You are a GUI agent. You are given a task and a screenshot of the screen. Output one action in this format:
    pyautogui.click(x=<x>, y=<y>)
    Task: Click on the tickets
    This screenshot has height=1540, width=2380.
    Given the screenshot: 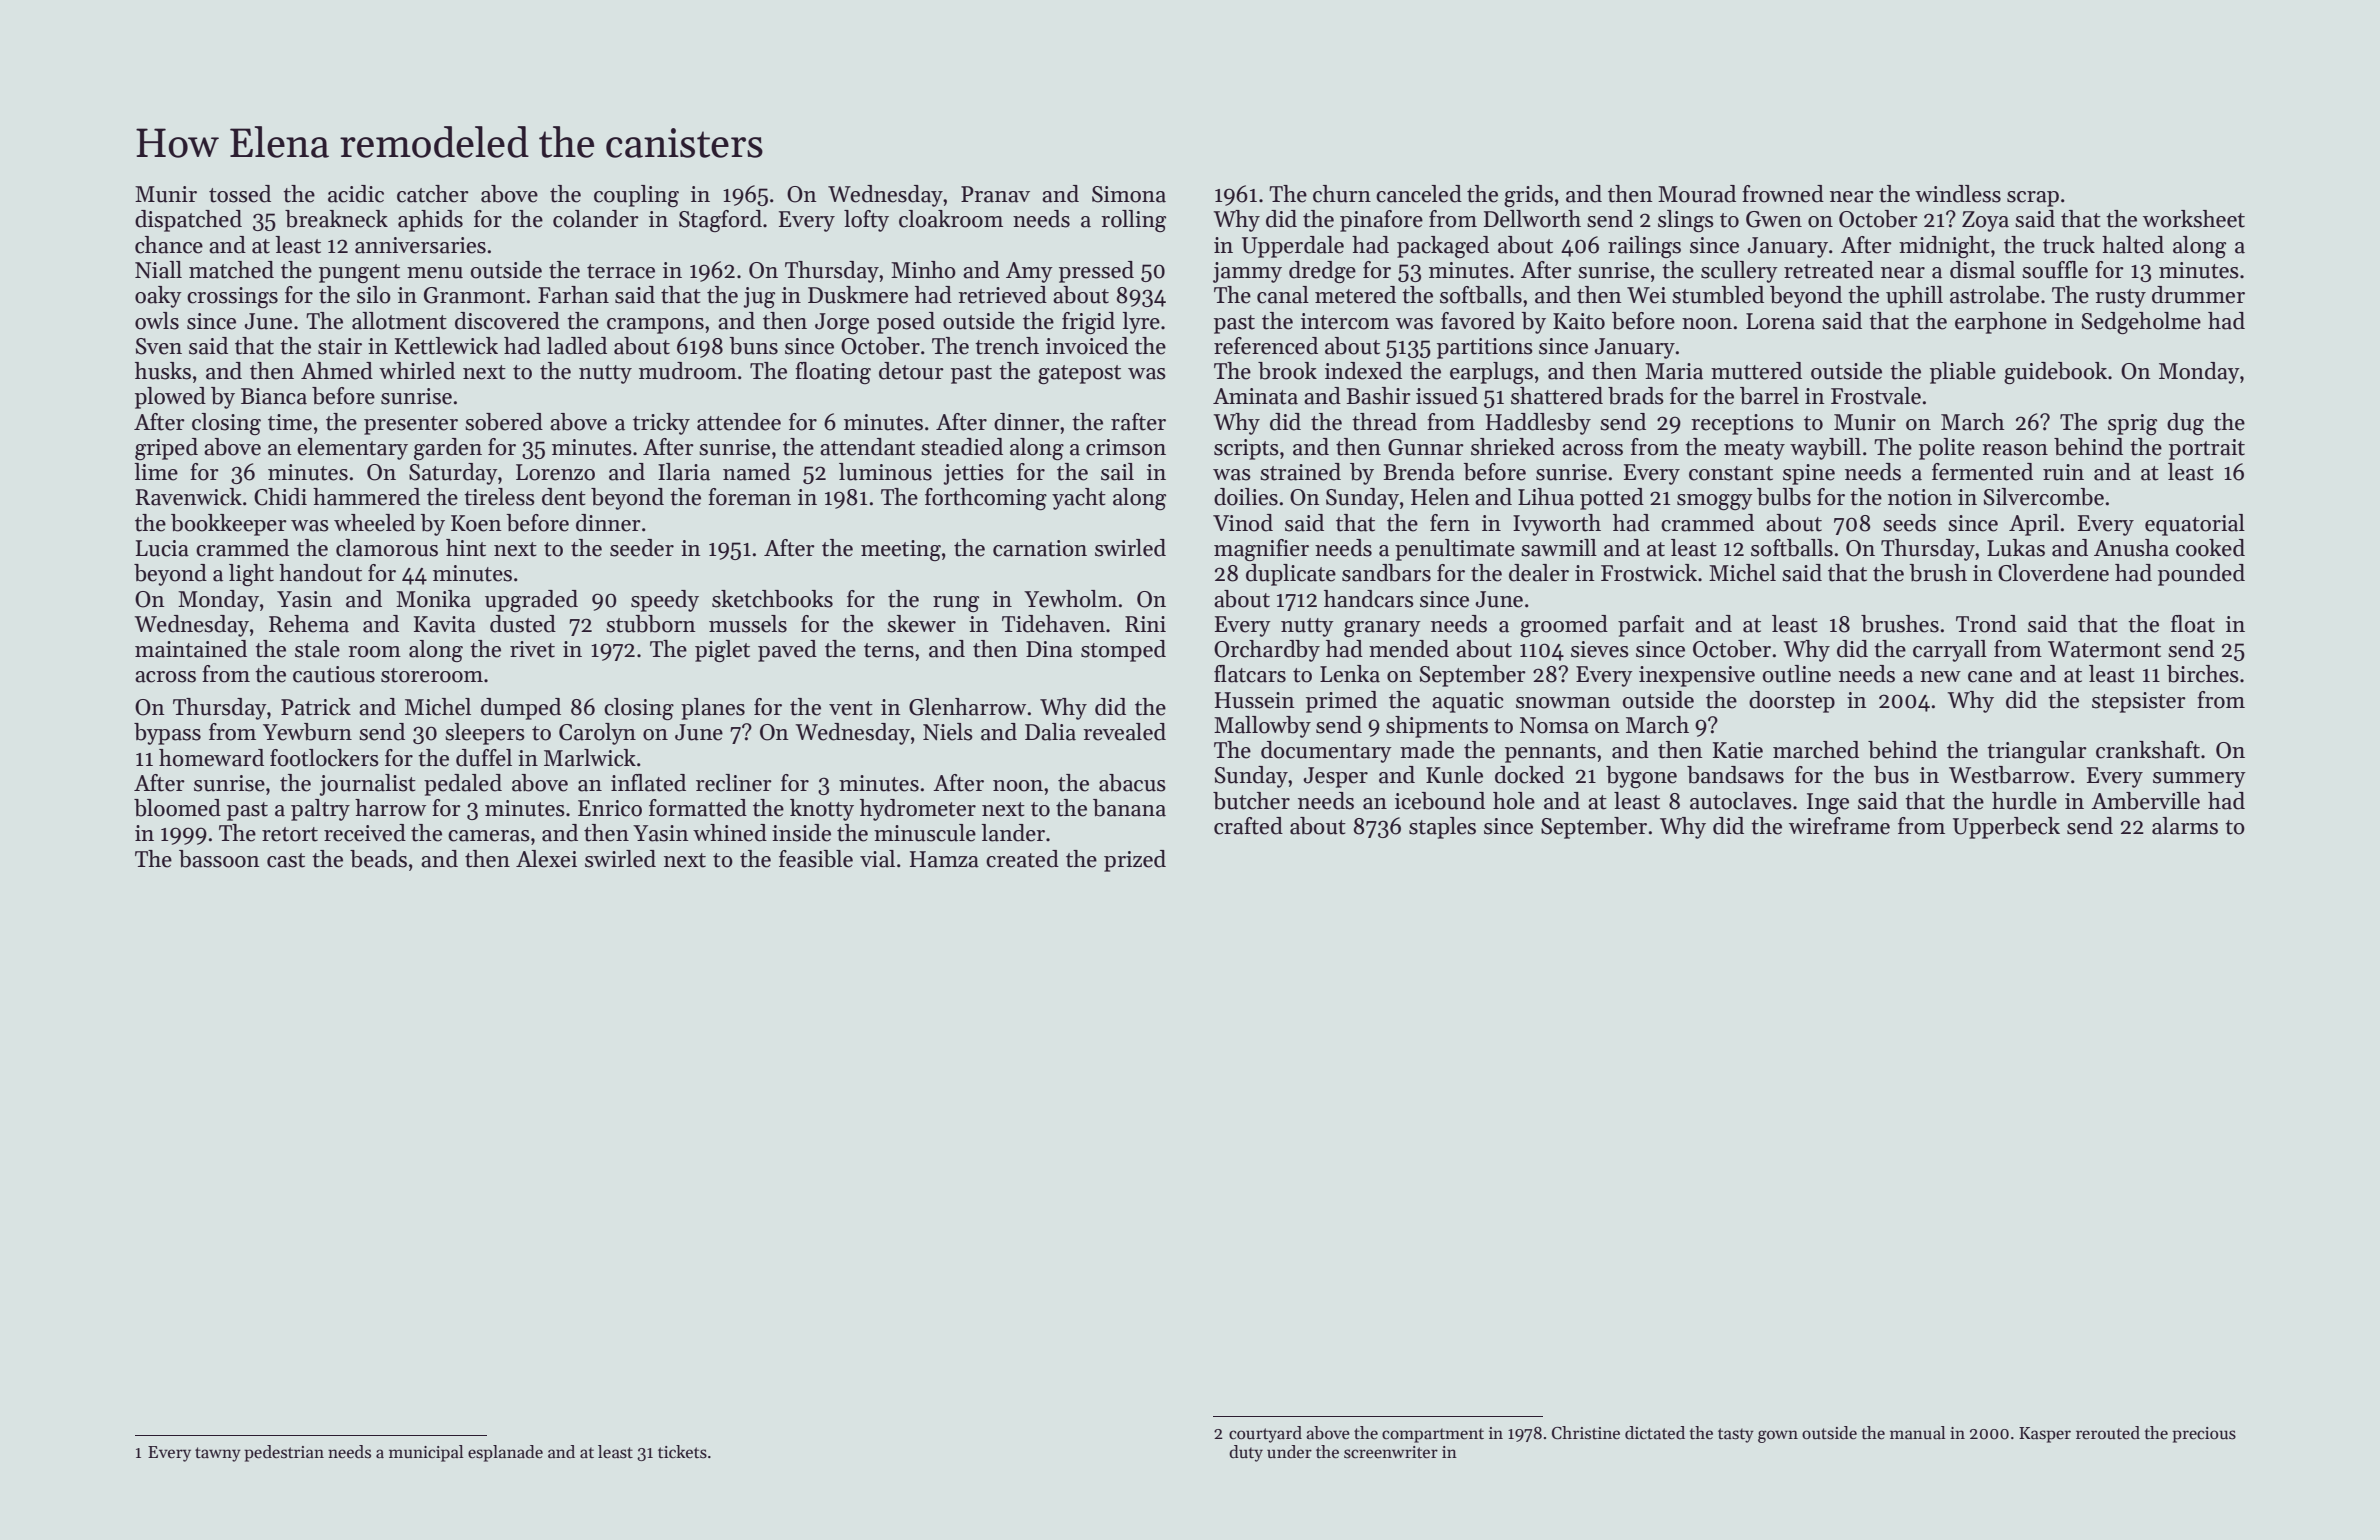 What is the action you would take?
    pyautogui.click(x=682, y=1452)
